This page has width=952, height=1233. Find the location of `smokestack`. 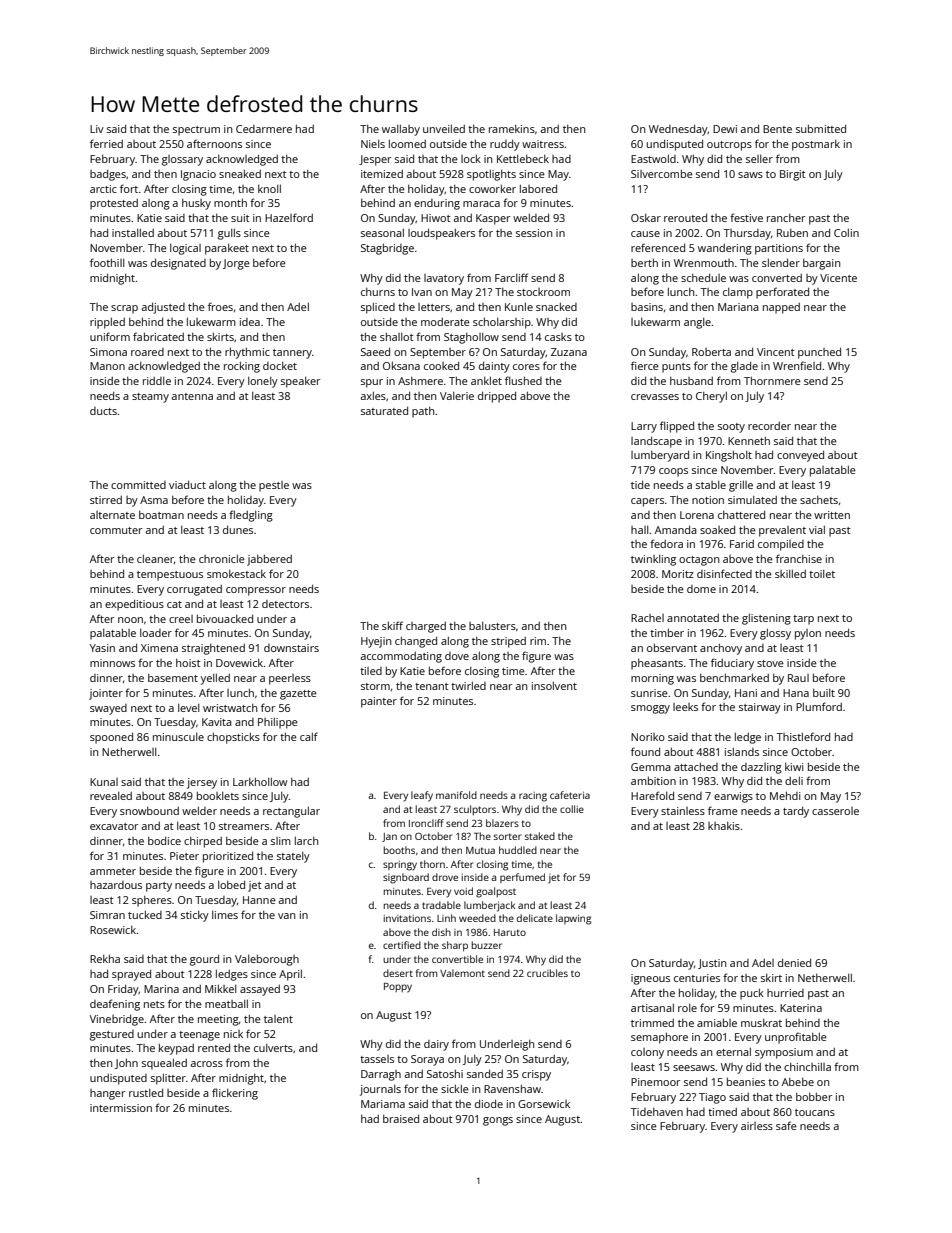

smokestack is located at coordinates (236, 574).
